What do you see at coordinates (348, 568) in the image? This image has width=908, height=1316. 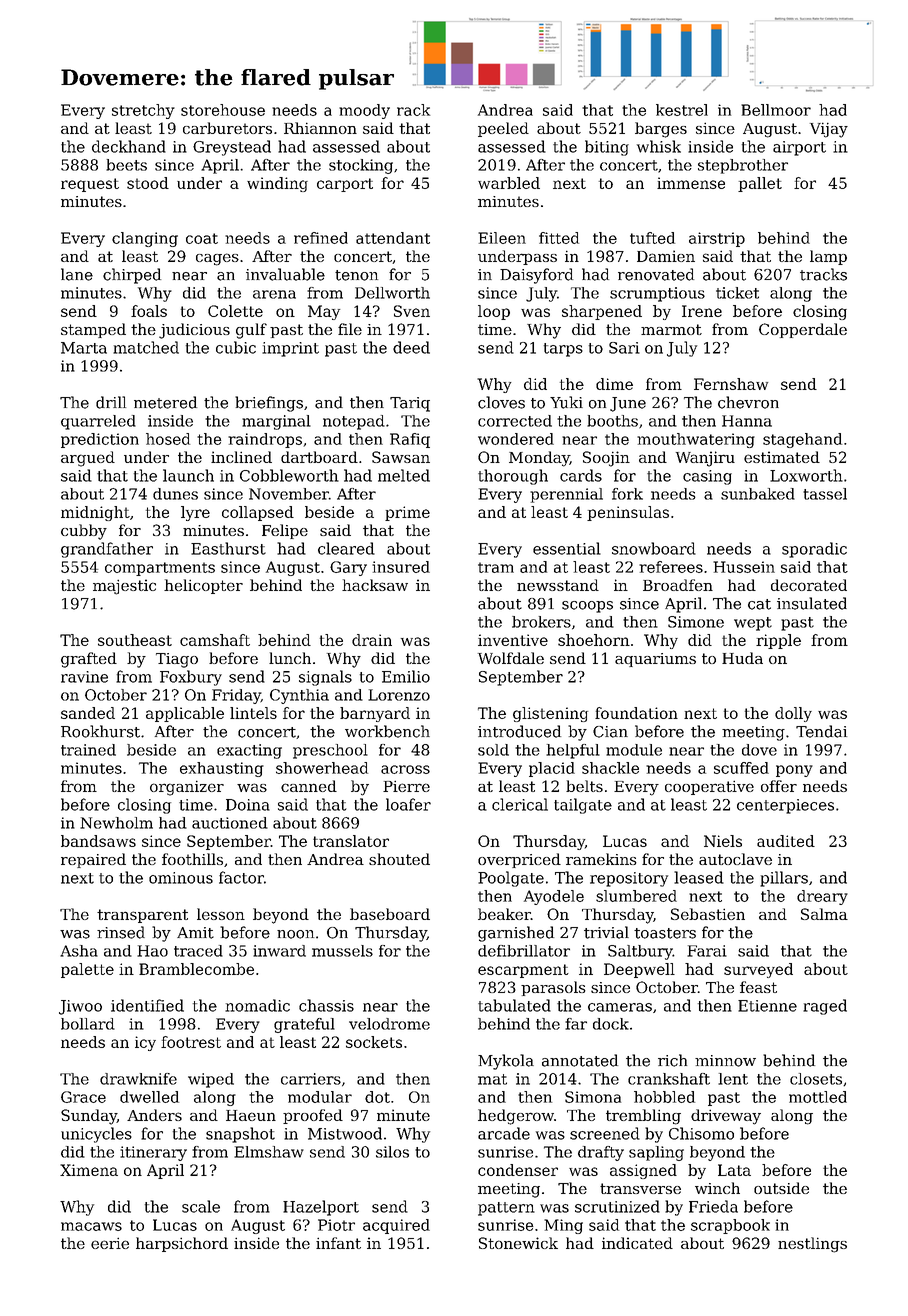 I see `Gary` at bounding box center [348, 568].
